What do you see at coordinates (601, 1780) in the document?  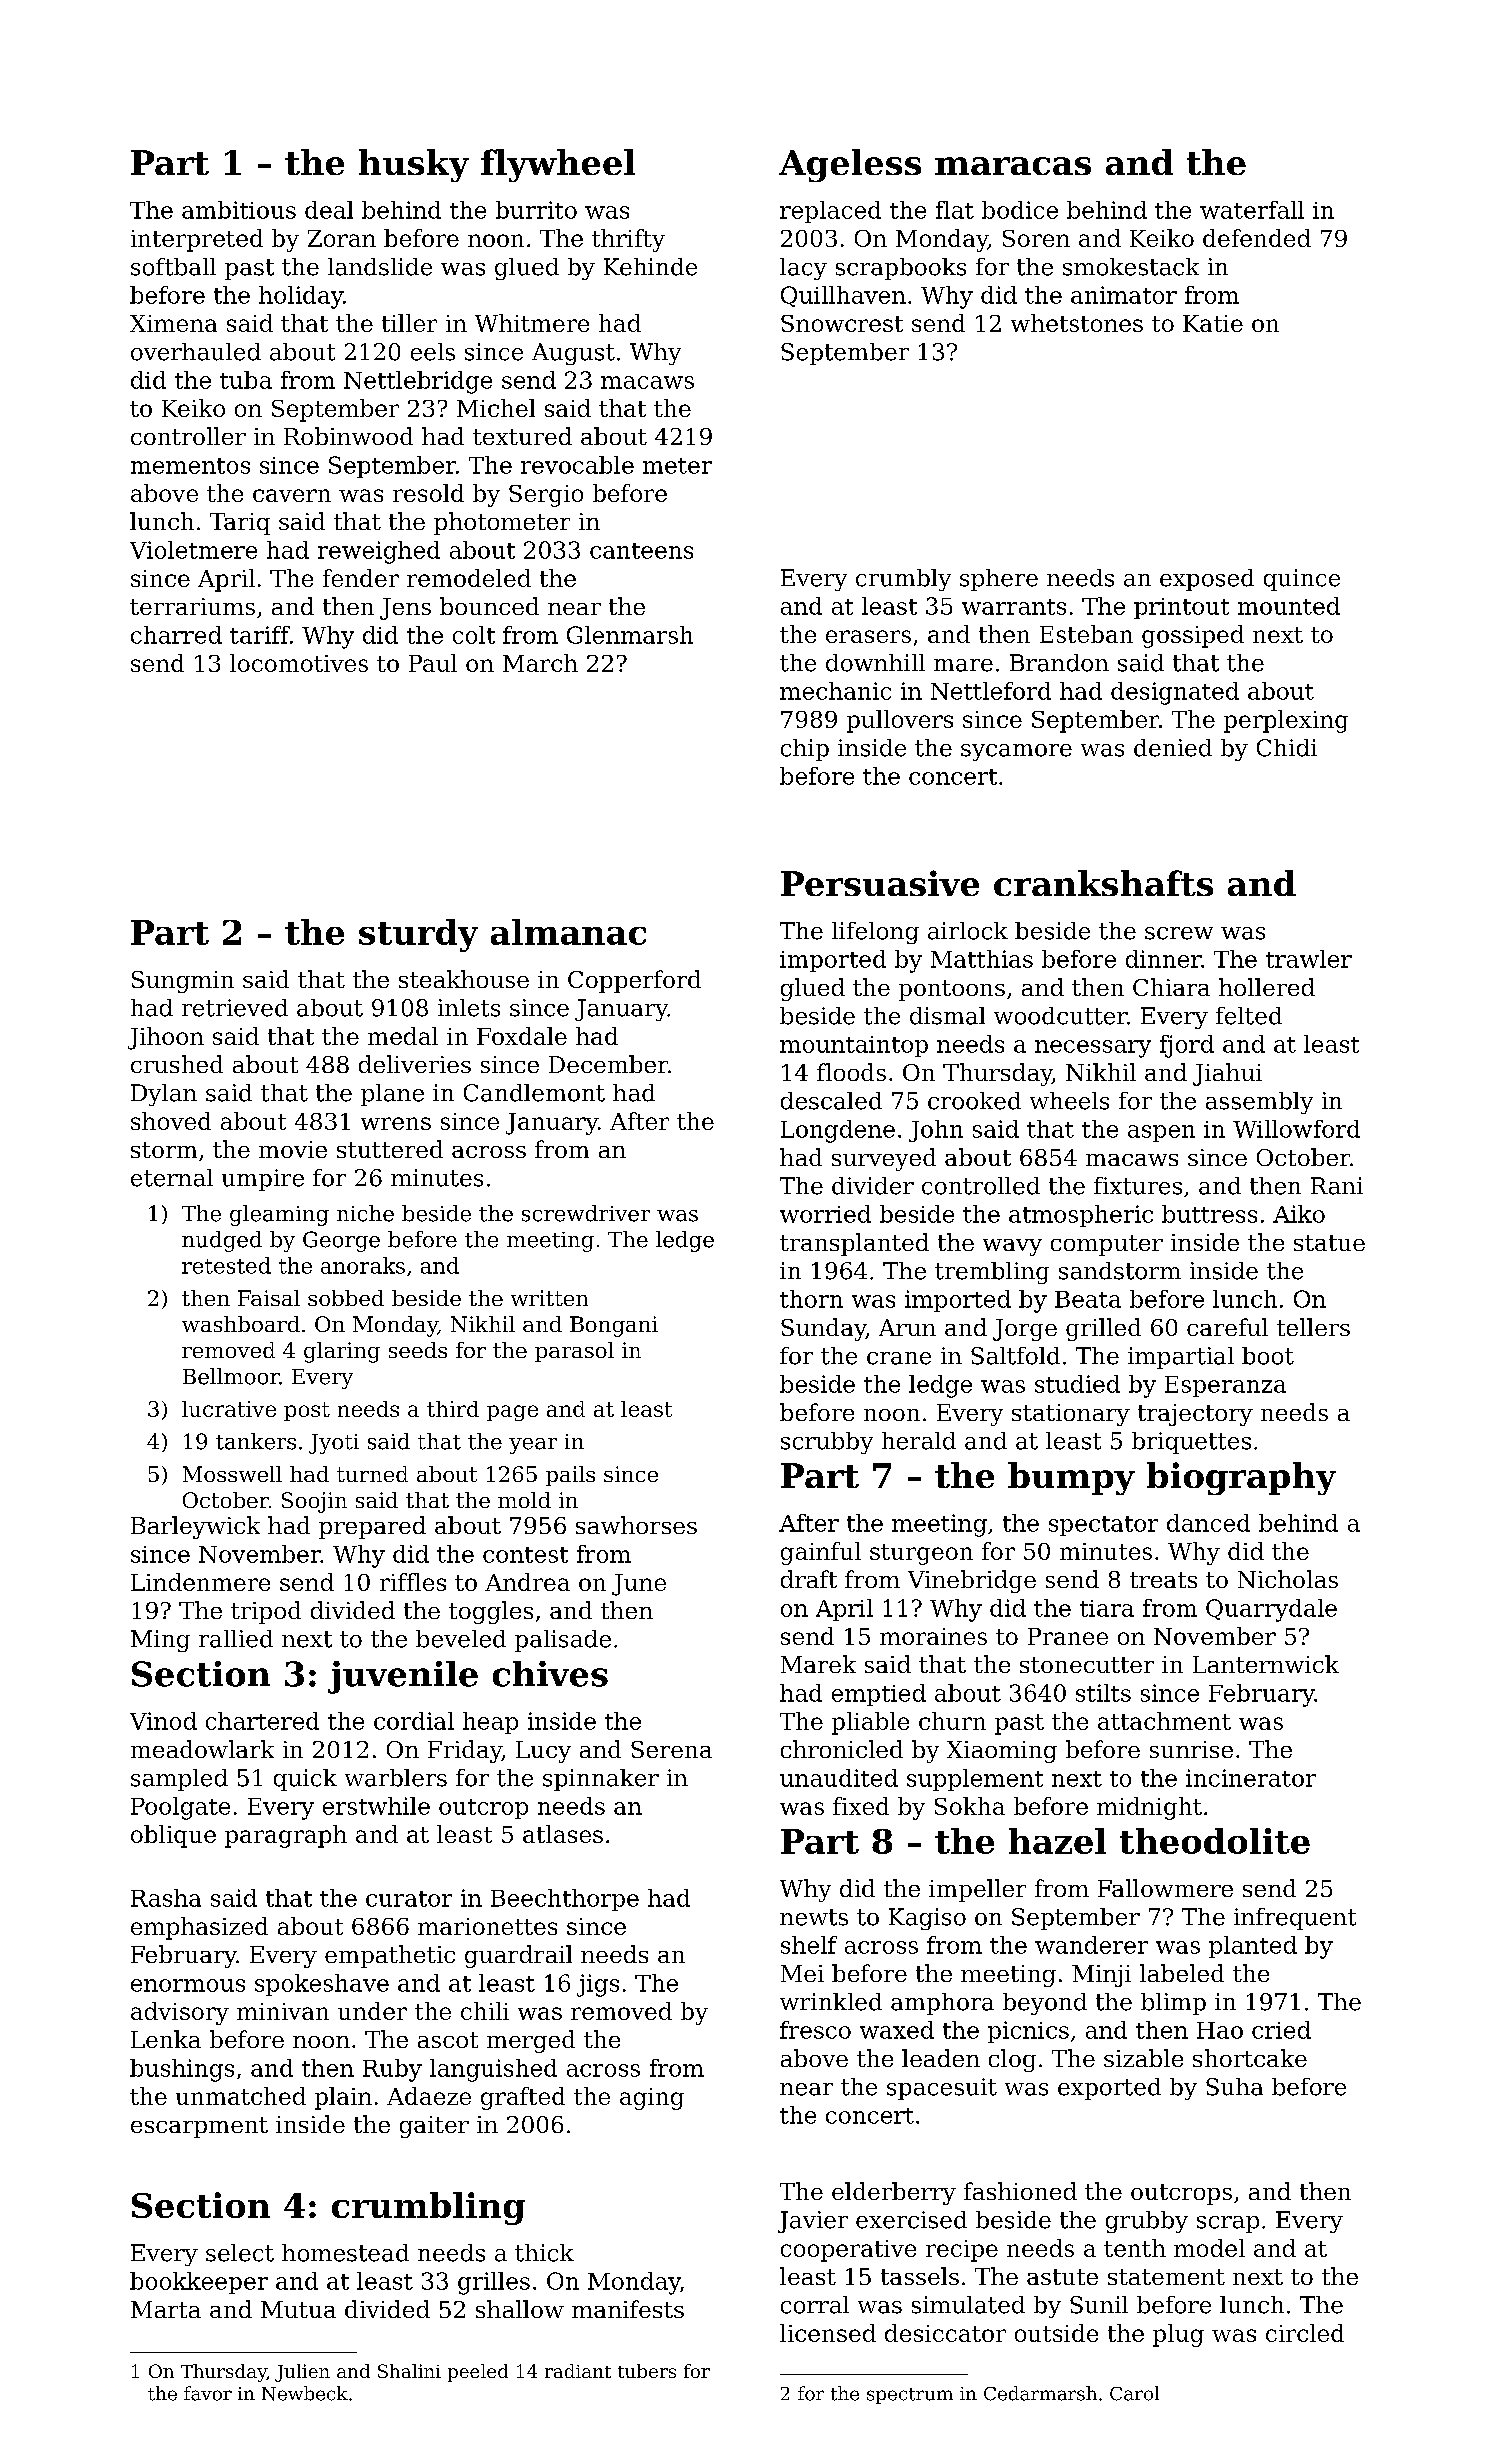 I see `spinnaker` at bounding box center [601, 1780].
